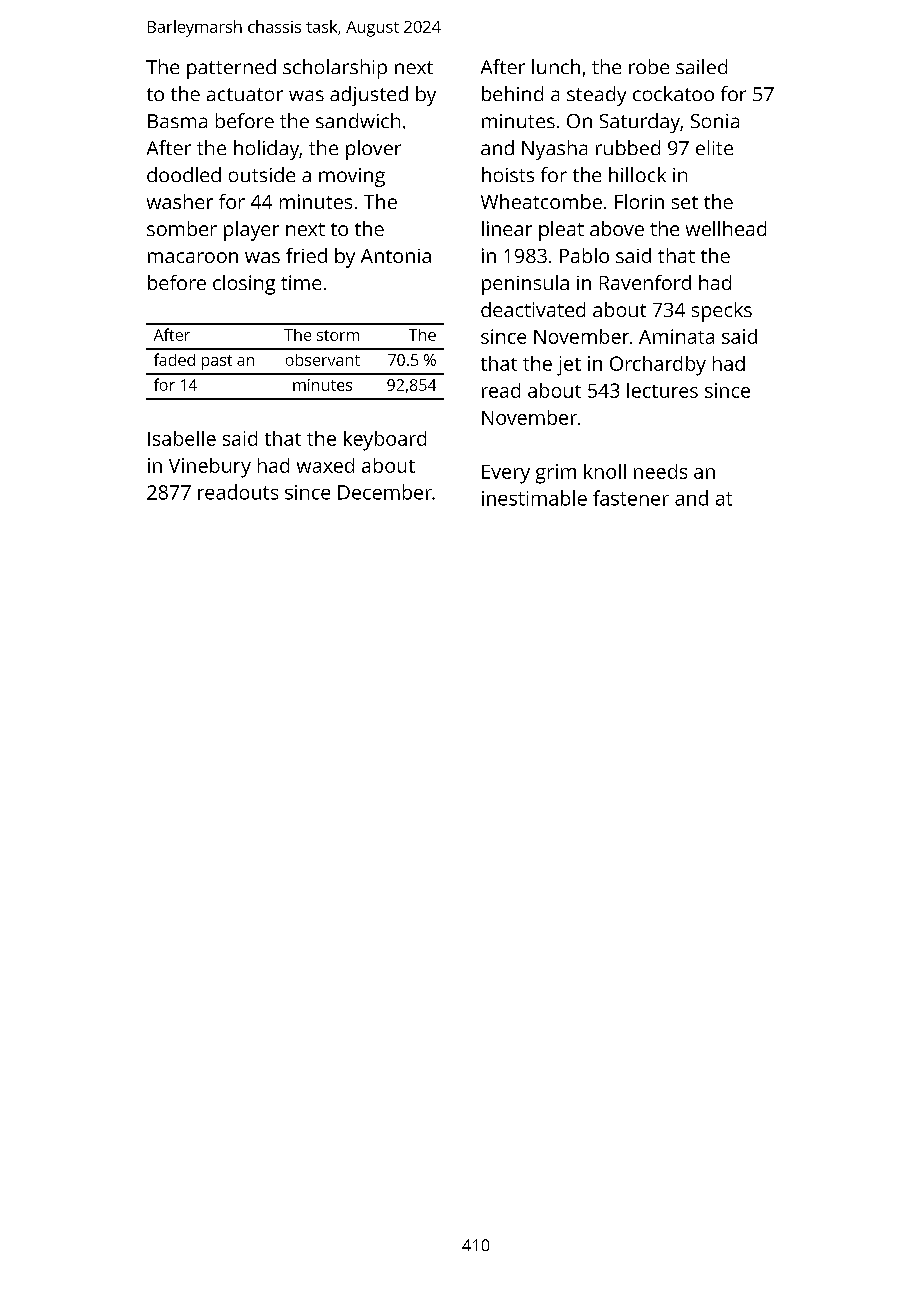 The height and width of the screenshot is (1311, 924). I want to click on behind, so click(512, 93).
